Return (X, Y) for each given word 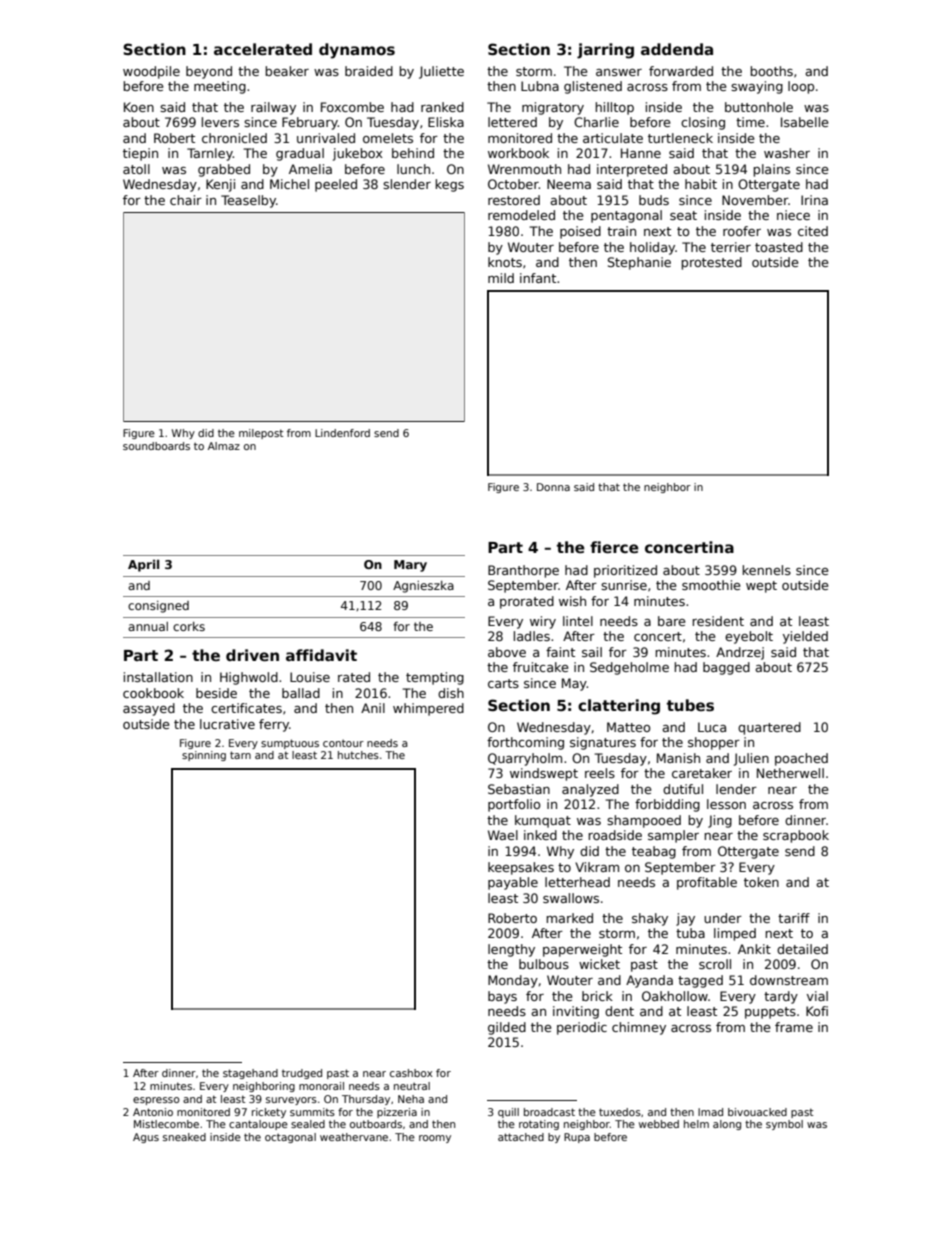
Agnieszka (423, 587)
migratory (553, 108)
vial (817, 996)
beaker (287, 71)
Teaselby (248, 201)
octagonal (290, 1138)
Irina (814, 200)
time (750, 122)
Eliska (446, 122)
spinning (204, 756)
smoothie (711, 585)
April (143, 566)
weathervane (354, 1137)
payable (513, 883)
